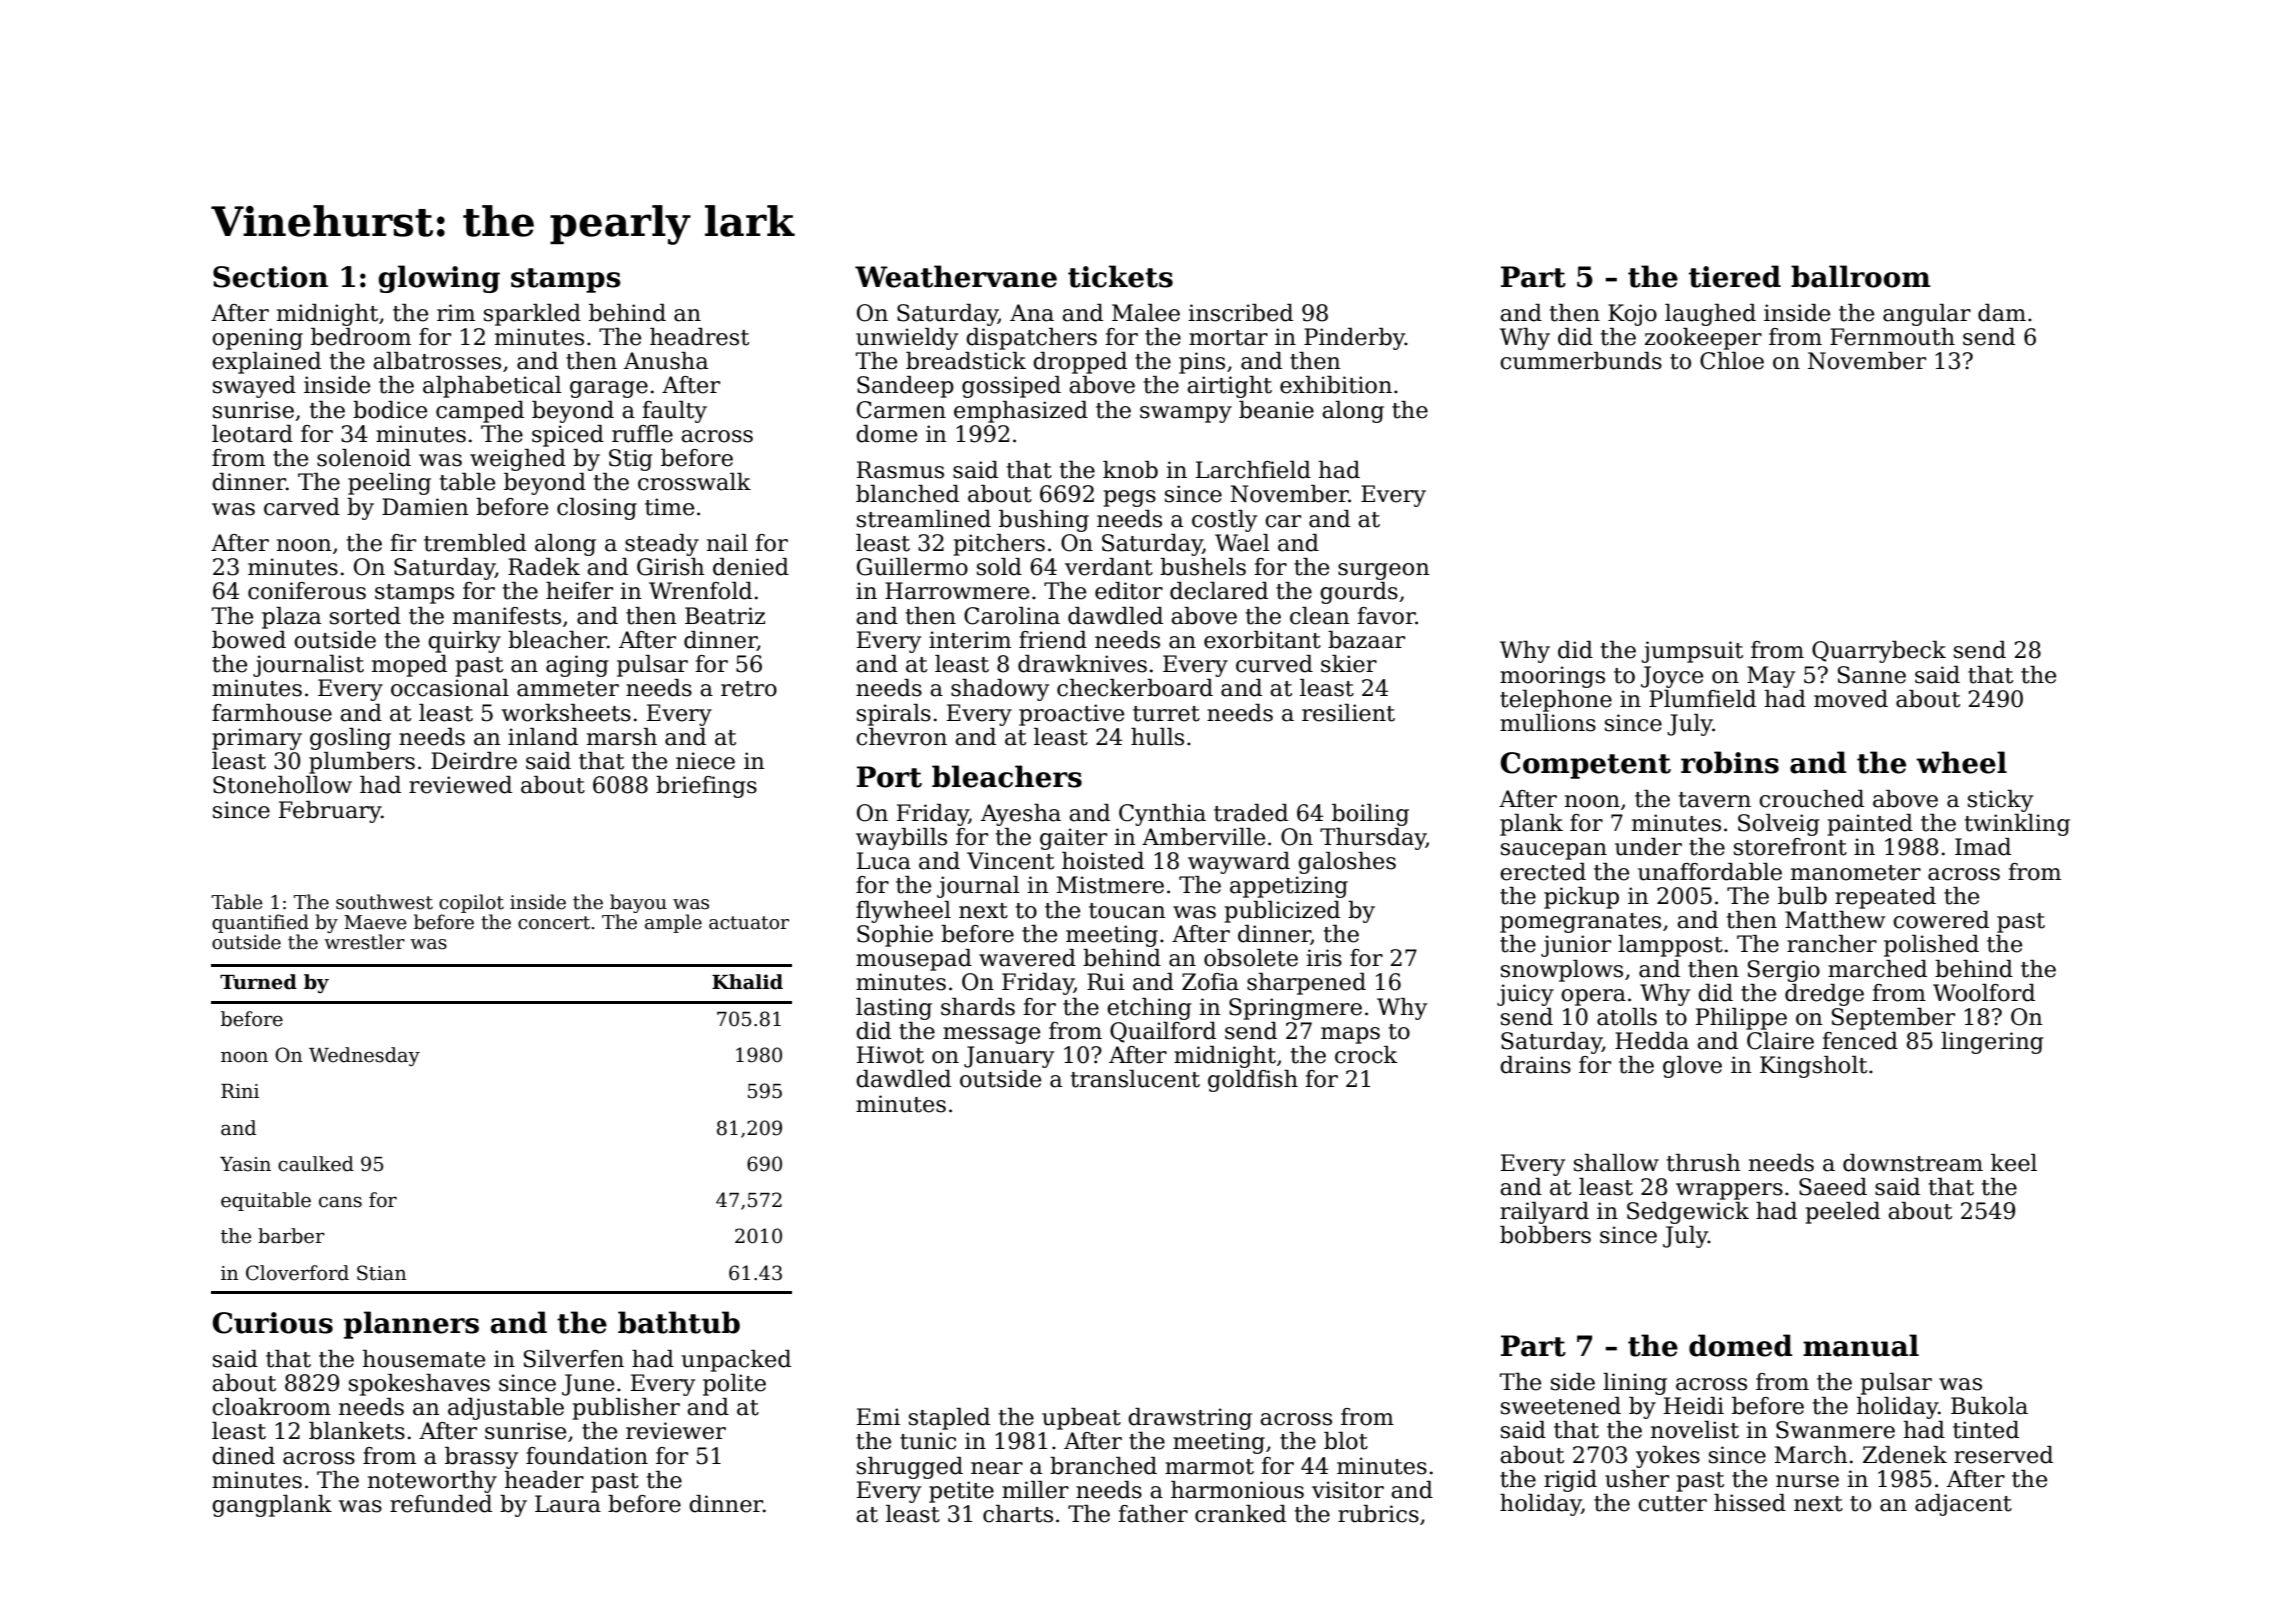 This screenshot has height=1620, width=2292. I want to click on tickets, so click(1120, 276).
